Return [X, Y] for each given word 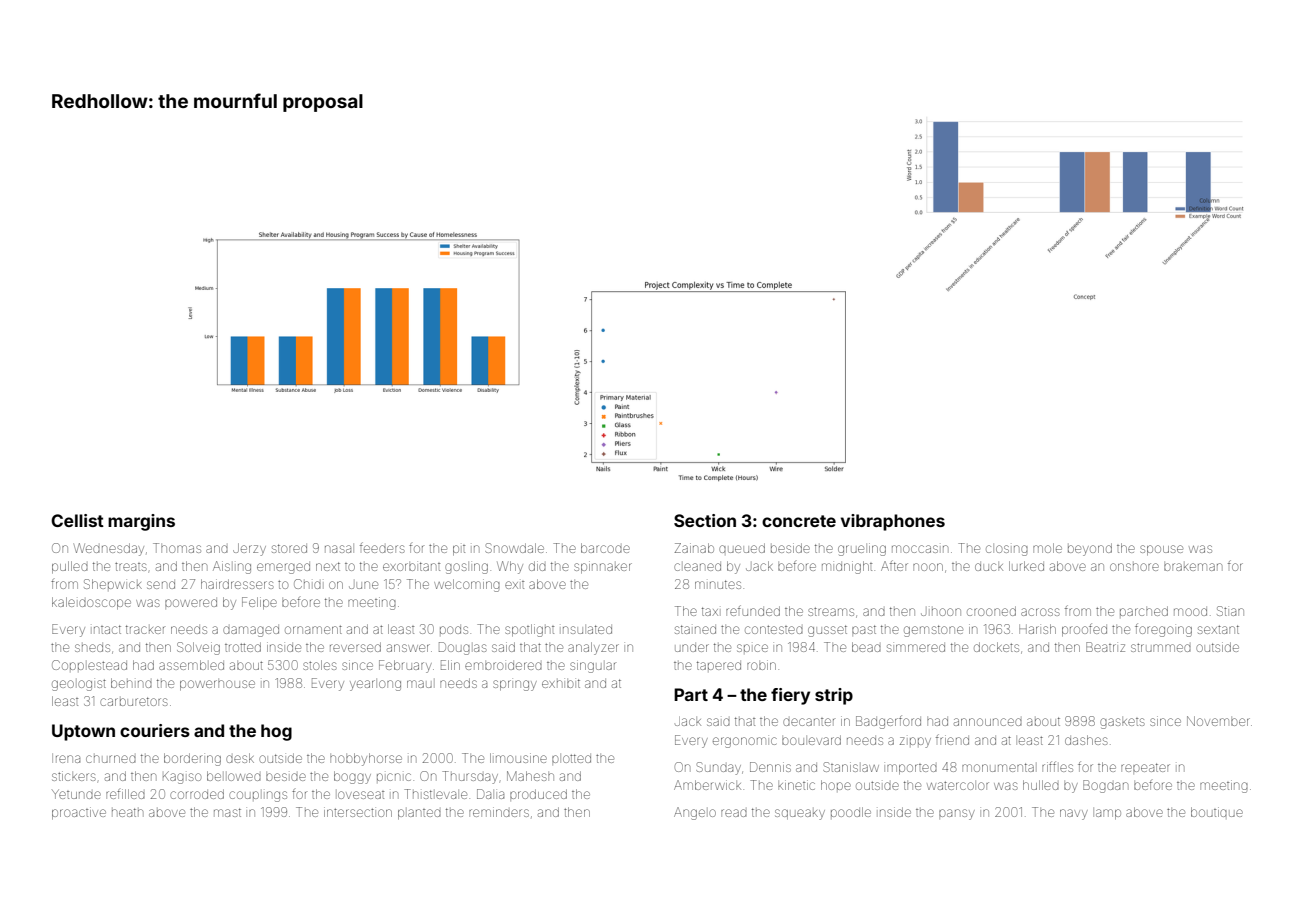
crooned [991, 611]
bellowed [234, 776]
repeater [1145, 767]
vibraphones [893, 522]
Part [691, 694]
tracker [145, 629]
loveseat [361, 795]
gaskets [1122, 723]
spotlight [529, 630]
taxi [710, 611]
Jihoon [941, 612]
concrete [799, 521]
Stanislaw [851, 767]
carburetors [134, 701]
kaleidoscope [91, 603]
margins [141, 522]
